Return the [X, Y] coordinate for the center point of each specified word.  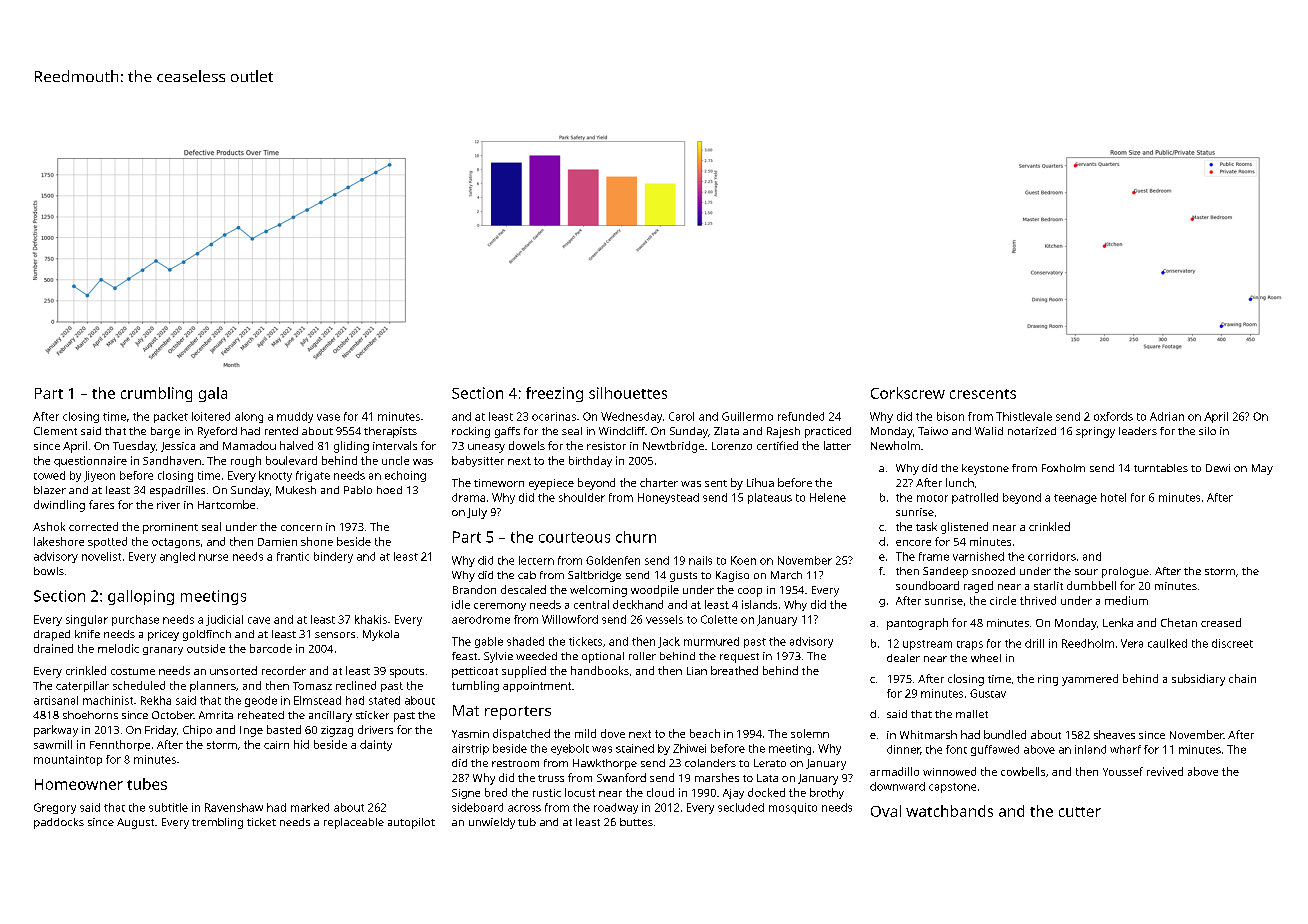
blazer [50, 490]
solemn [810, 733]
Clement [55, 431]
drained [53, 648]
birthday [590, 461]
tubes [147, 784]
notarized [1032, 431]
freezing [554, 394]
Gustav [988, 693]
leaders [1138, 431]
